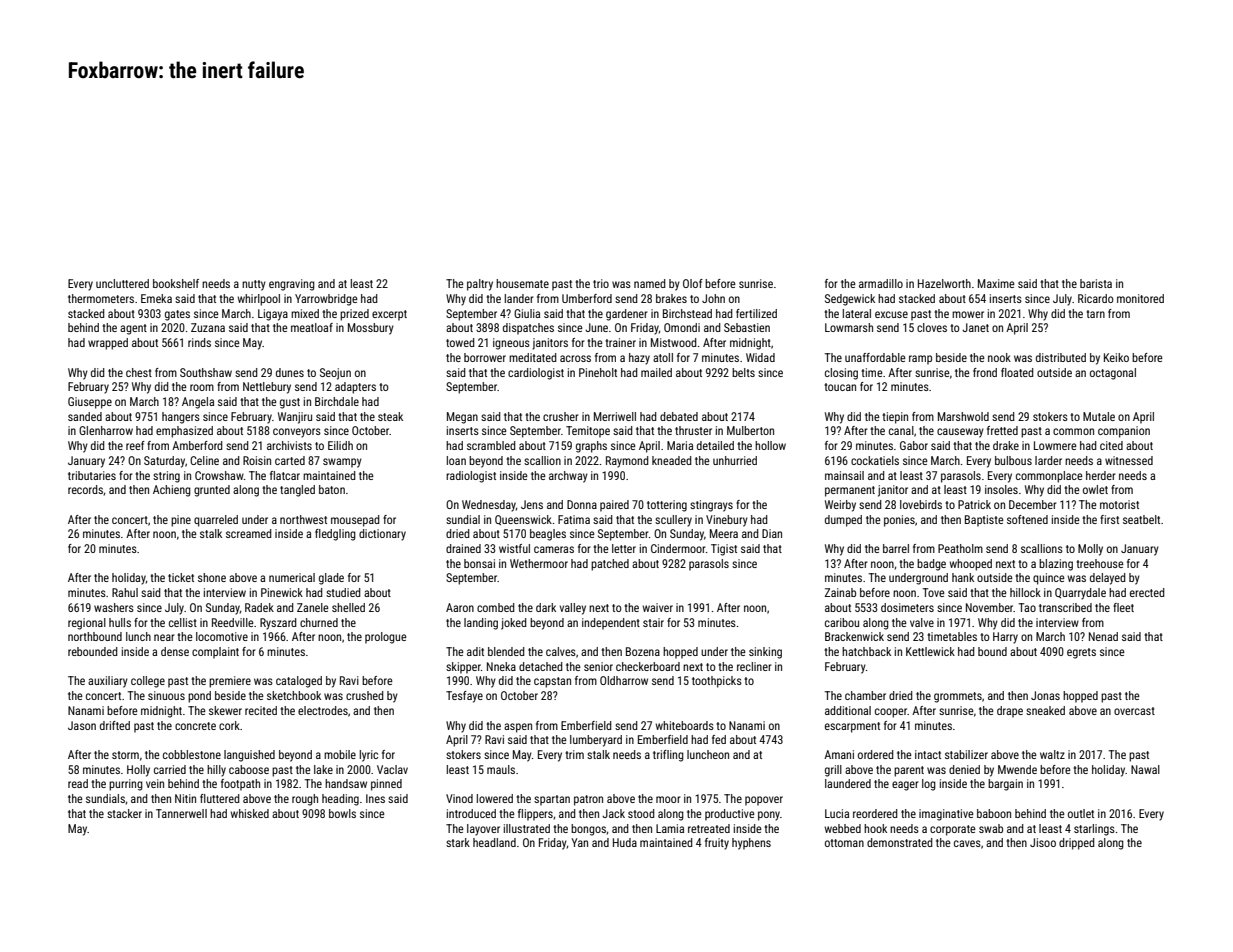 This image has height=952, width=1233. I want to click on aspen, so click(518, 728).
